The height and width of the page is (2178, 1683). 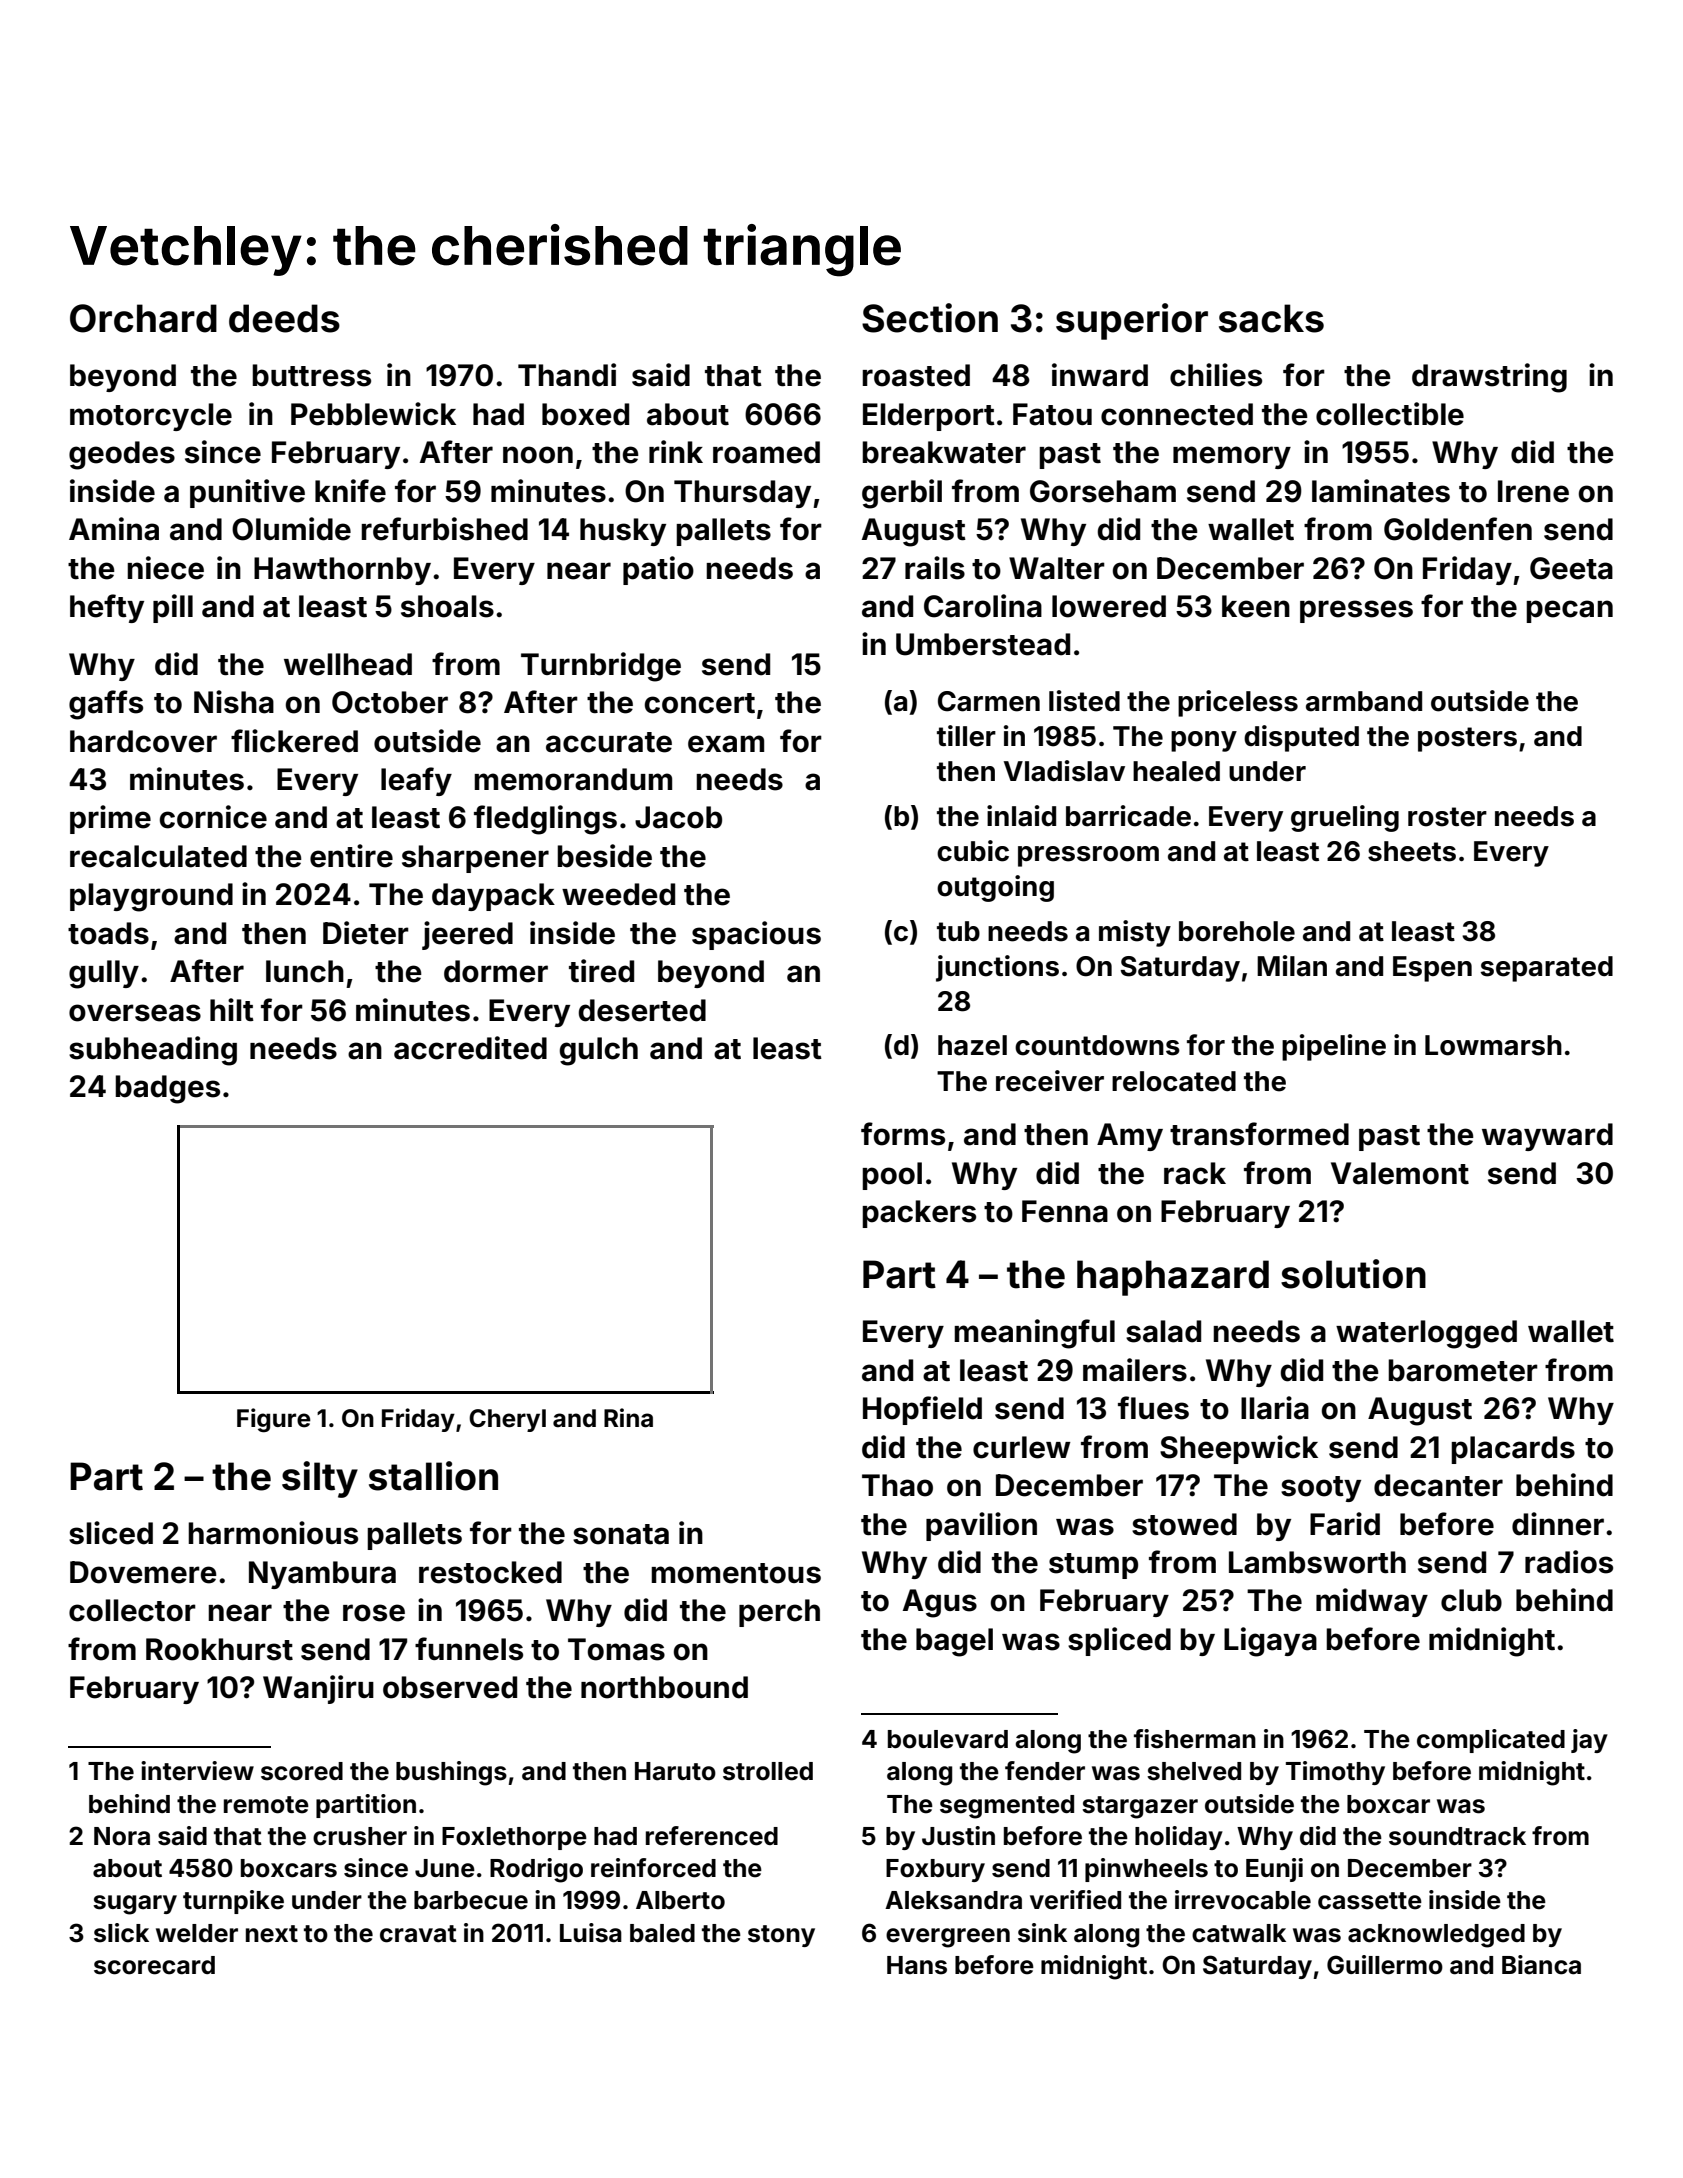 I want to click on Nora, so click(x=122, y=1836).
